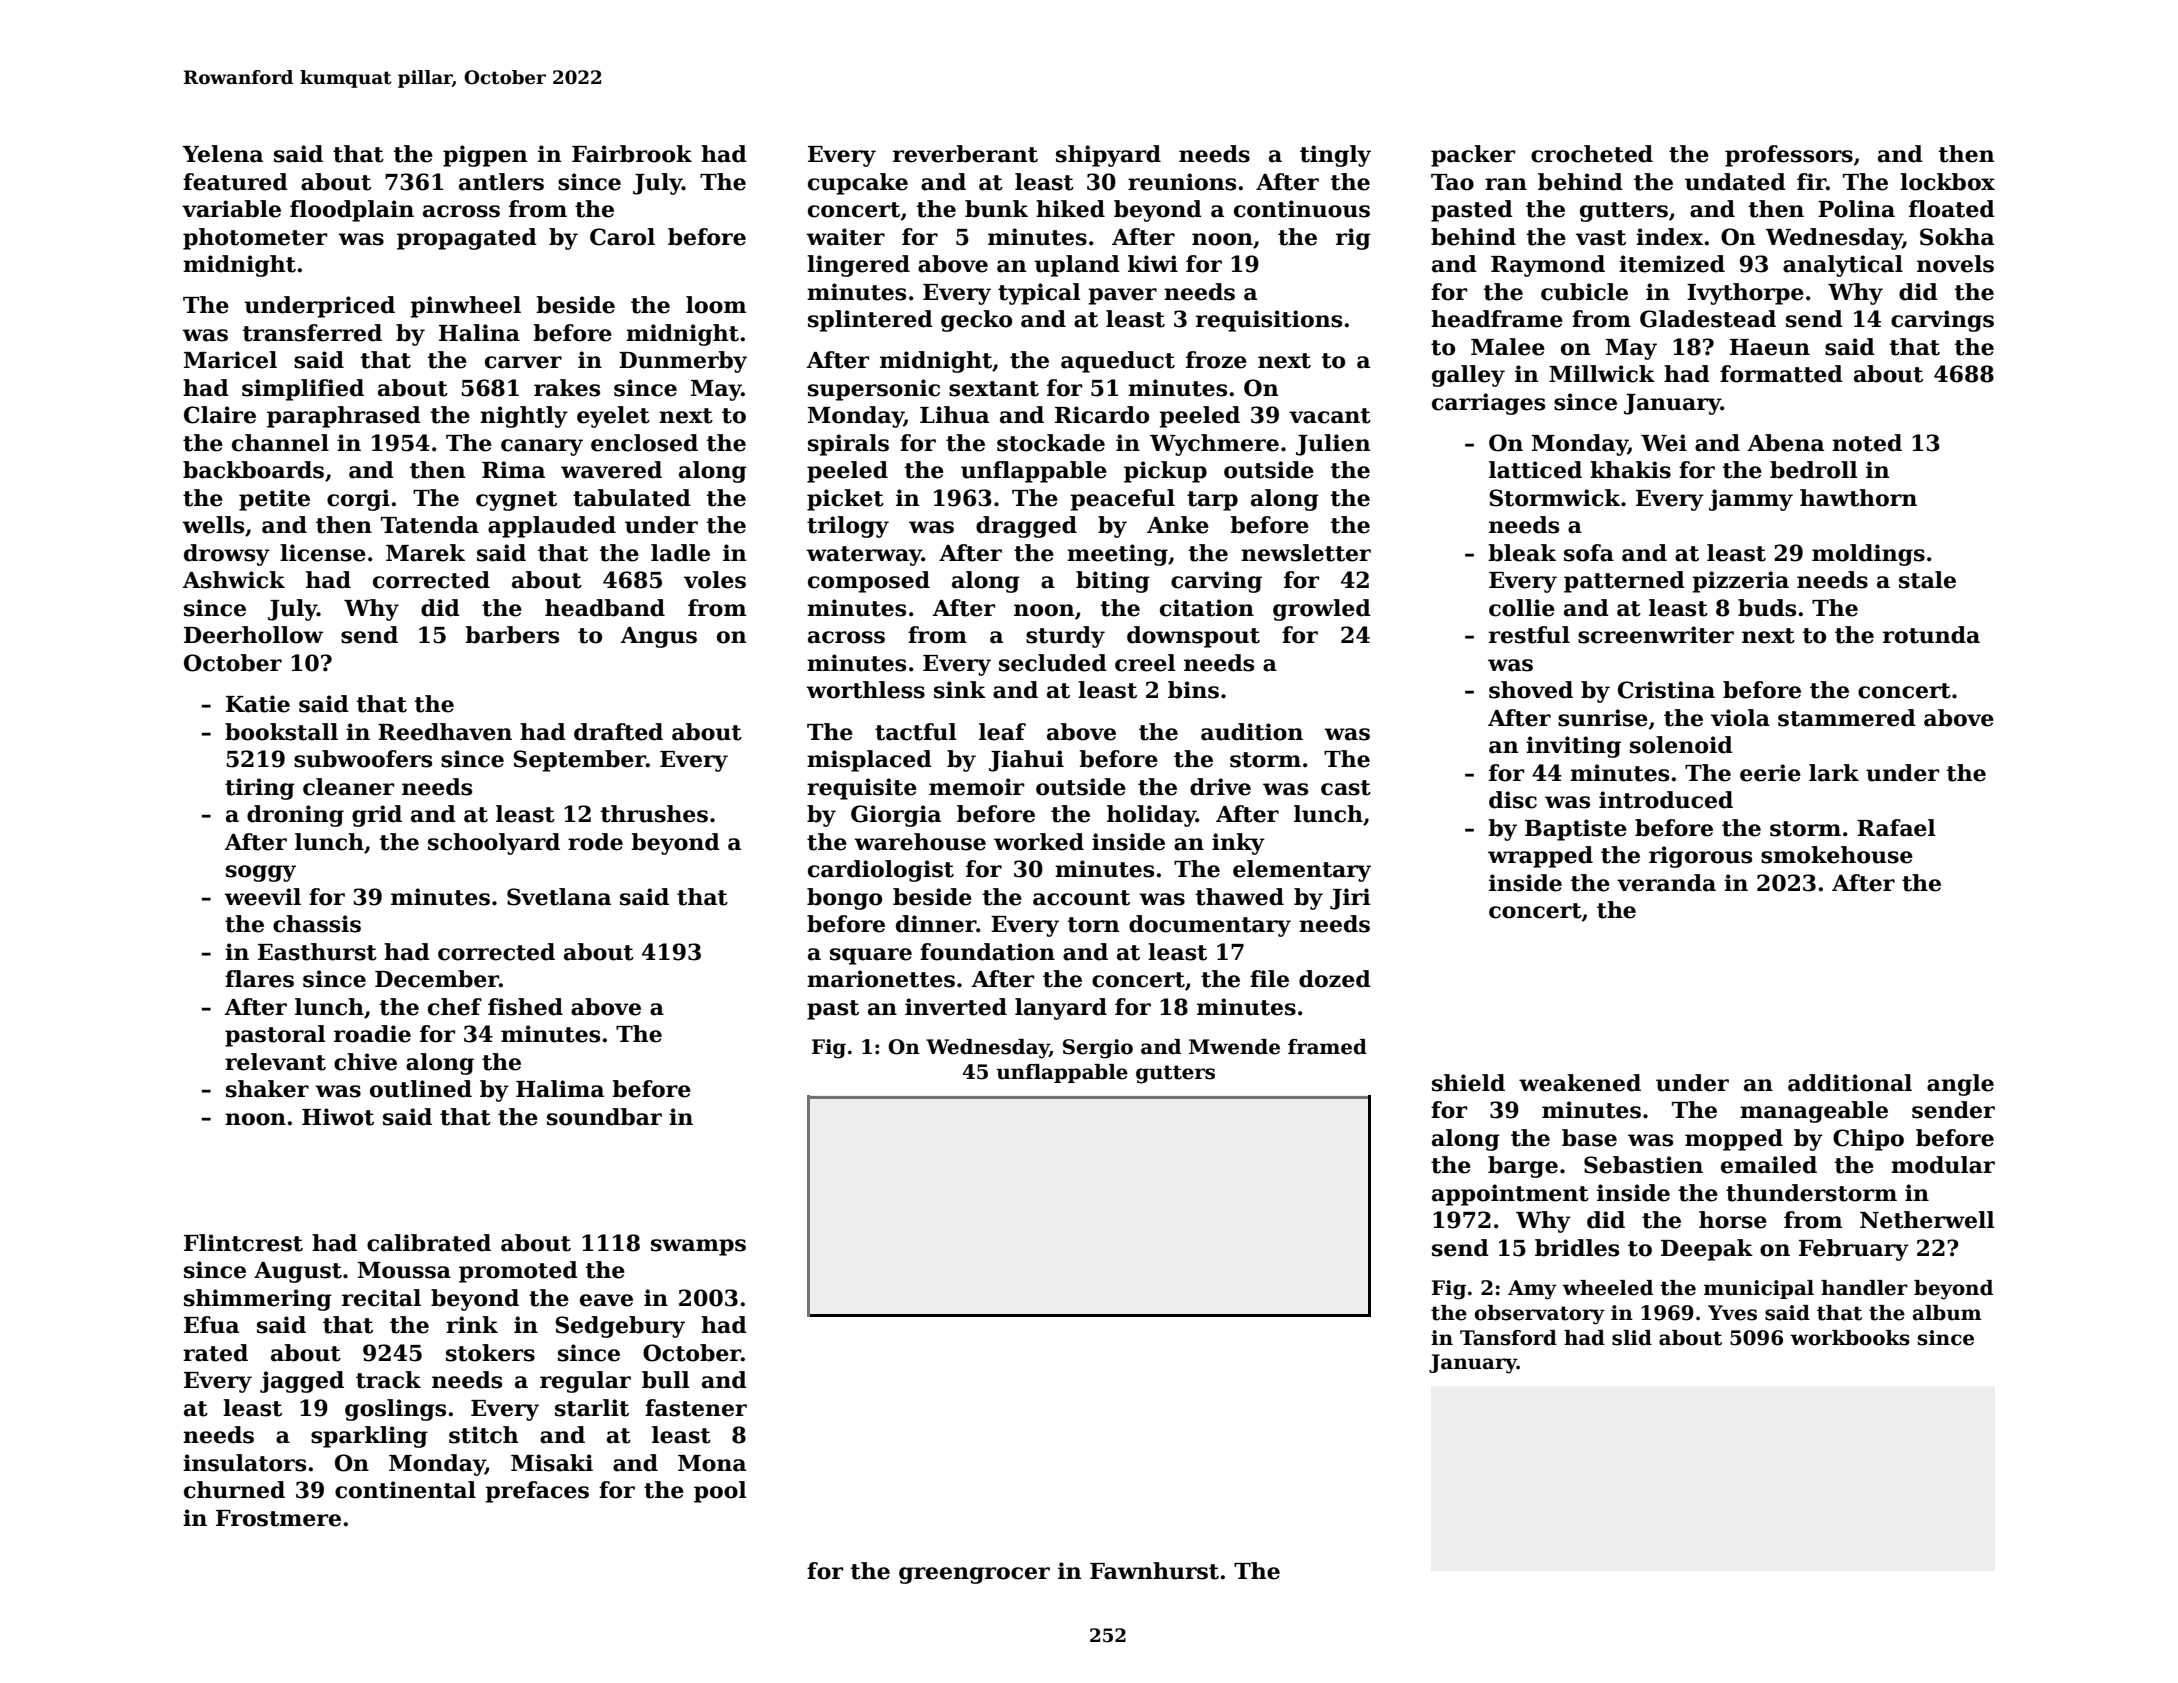 The width and height of the page is (2178, 1683). Describe the element at coordinates (338, 1117) in the page. I see `Hiwot` at that location.
